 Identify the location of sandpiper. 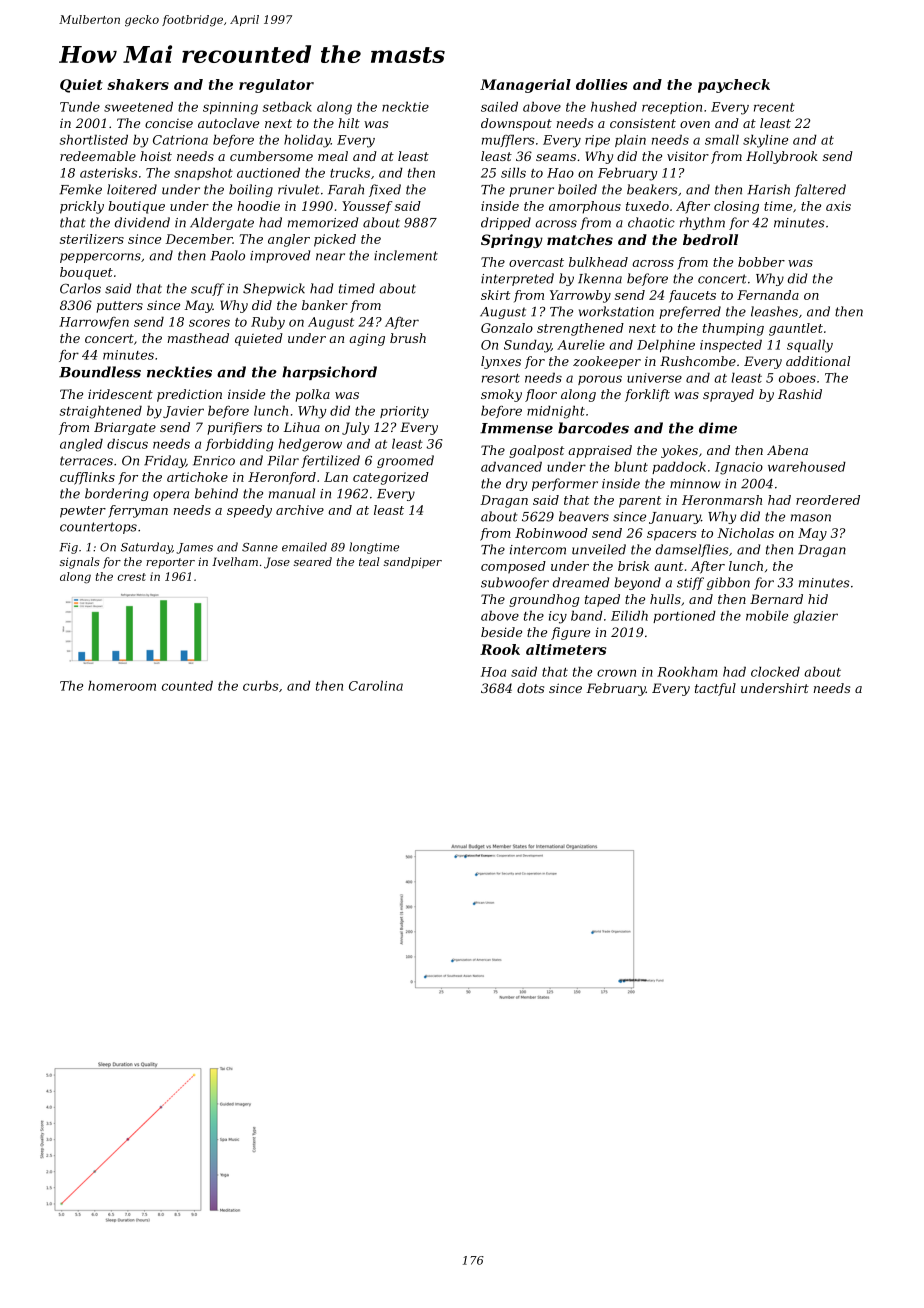
(413, 563).
